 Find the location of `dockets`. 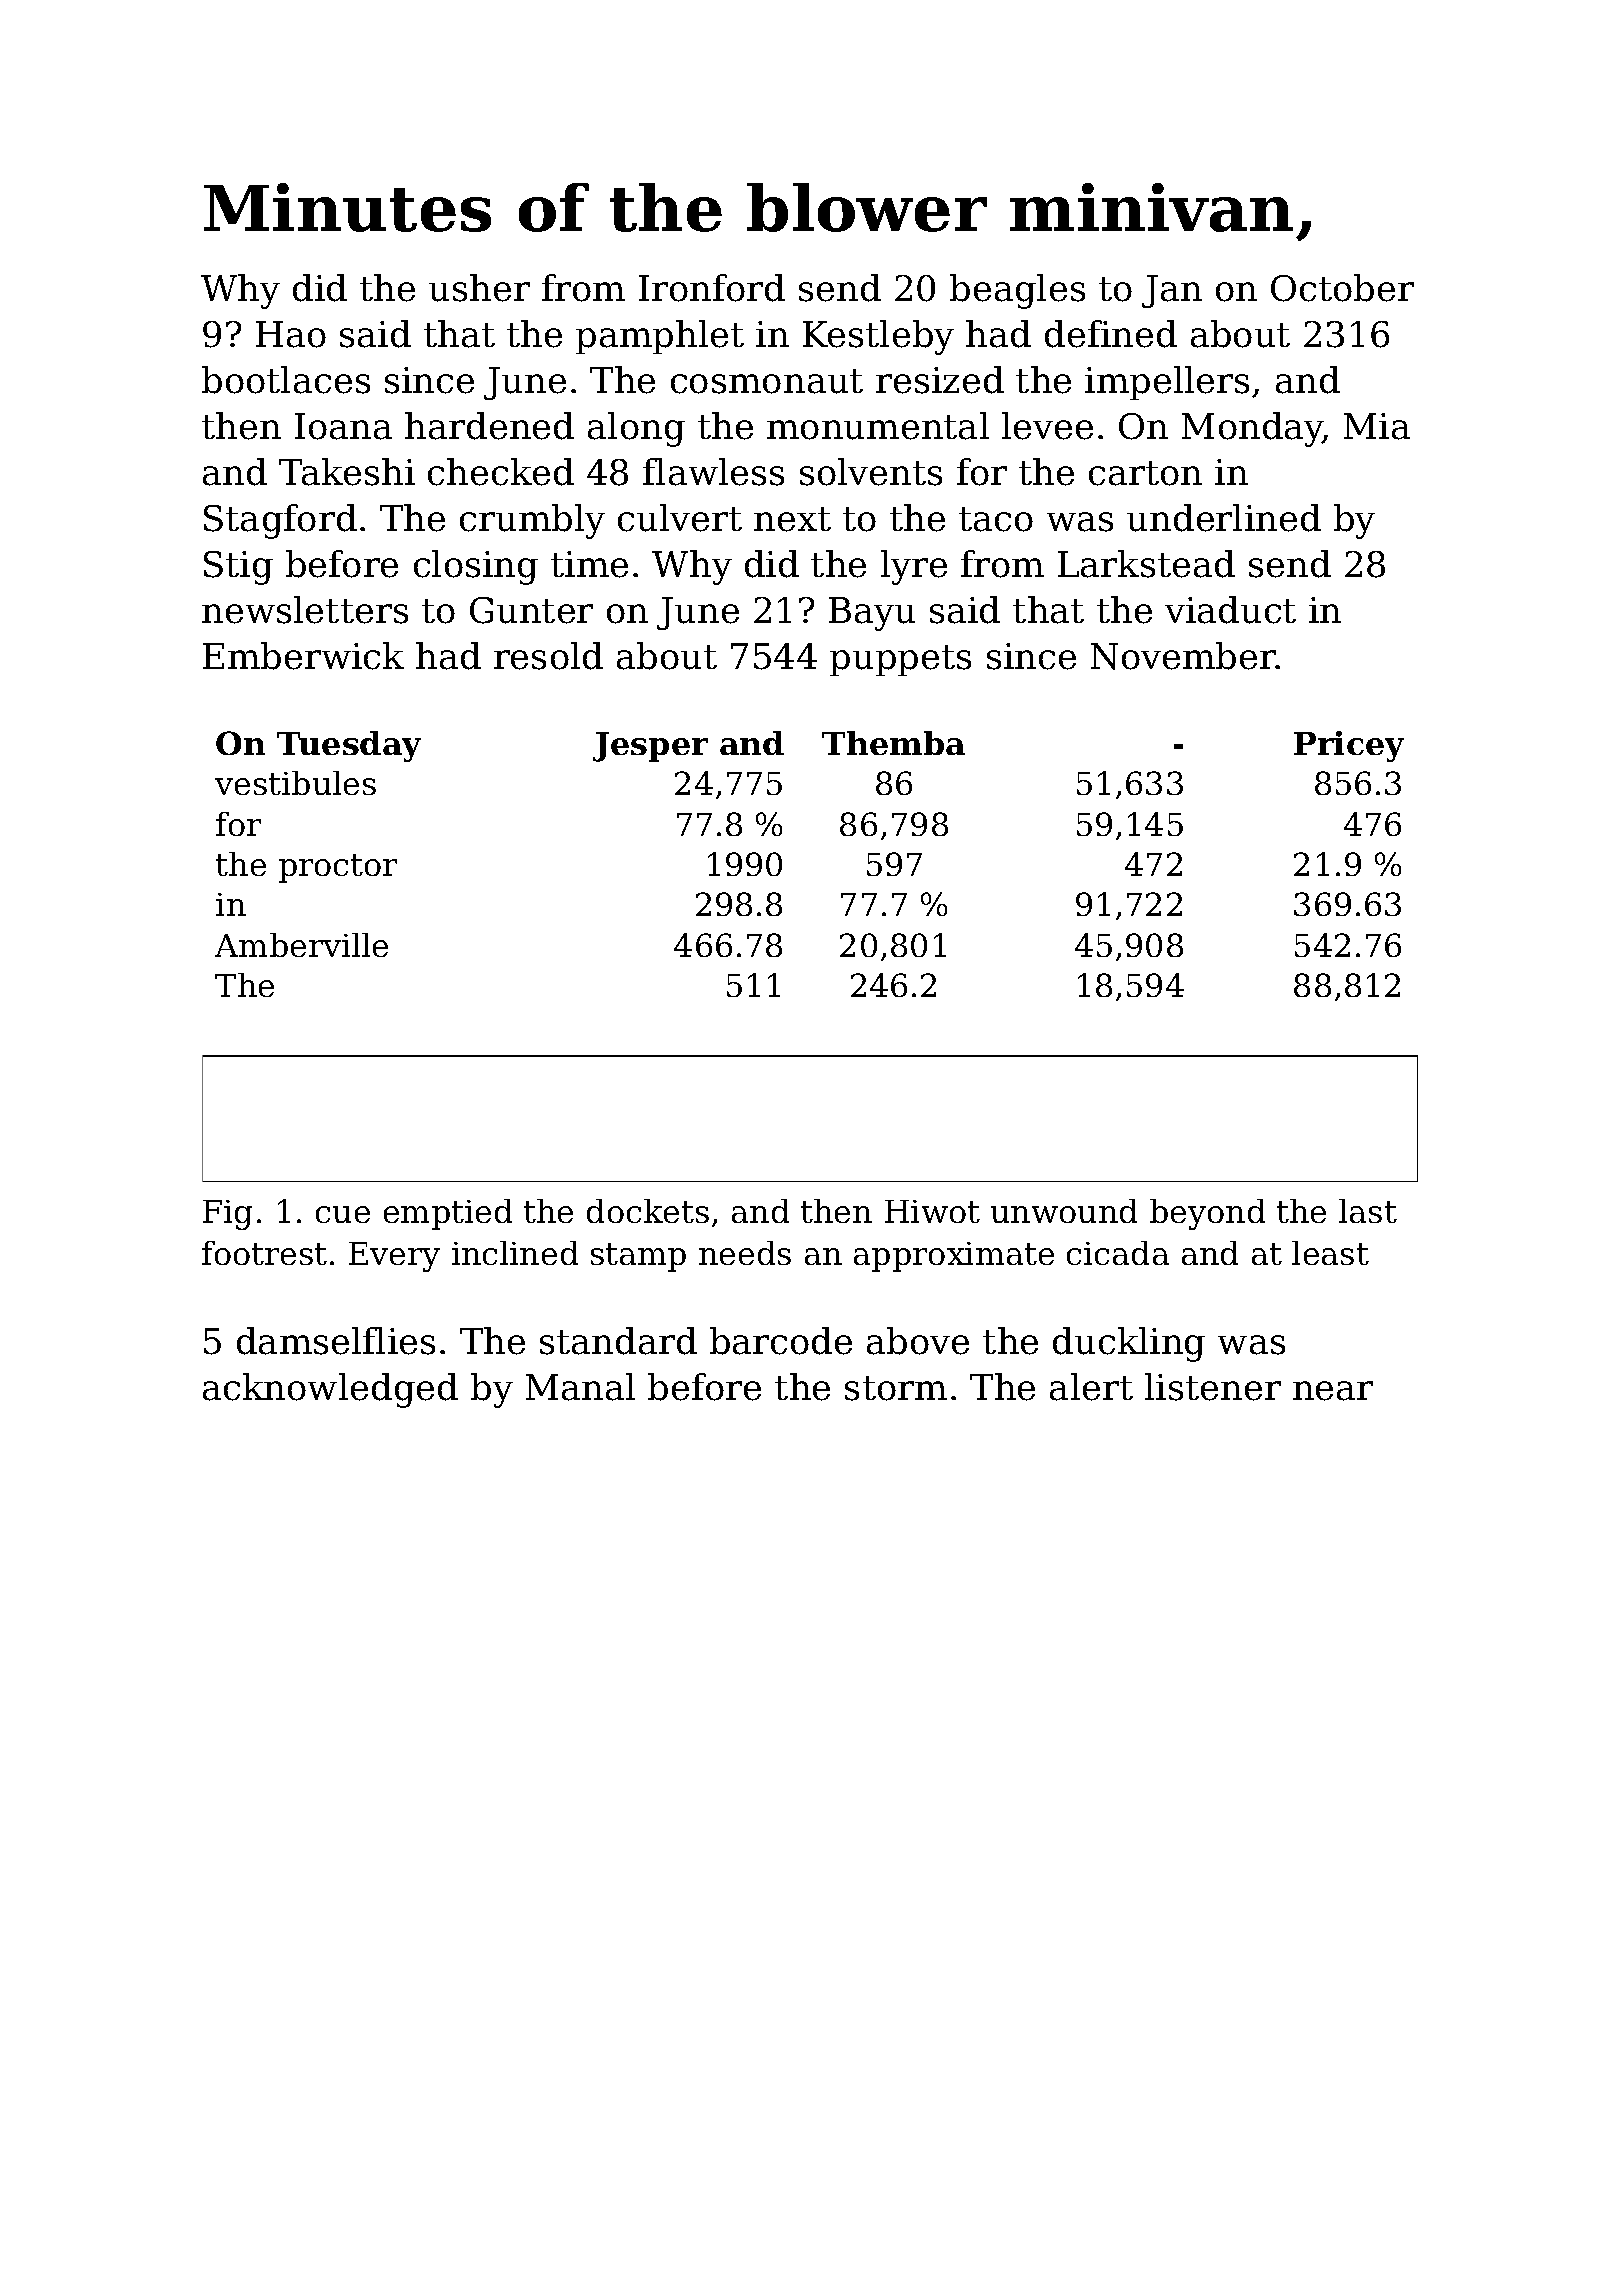

dockets is located at coordinates (648, 1211).
